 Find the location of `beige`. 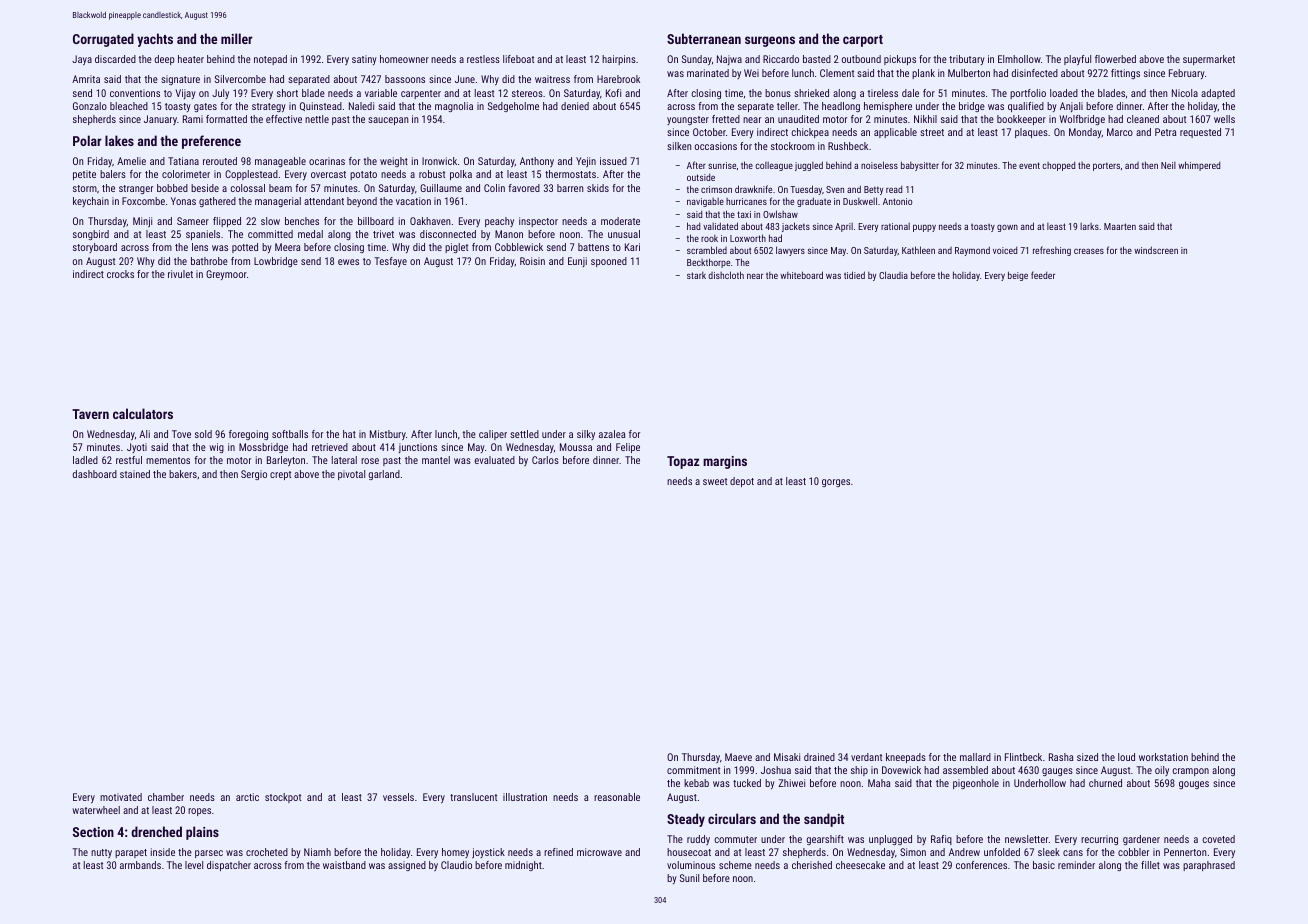

beige is located at coordinates (1018, 276).
